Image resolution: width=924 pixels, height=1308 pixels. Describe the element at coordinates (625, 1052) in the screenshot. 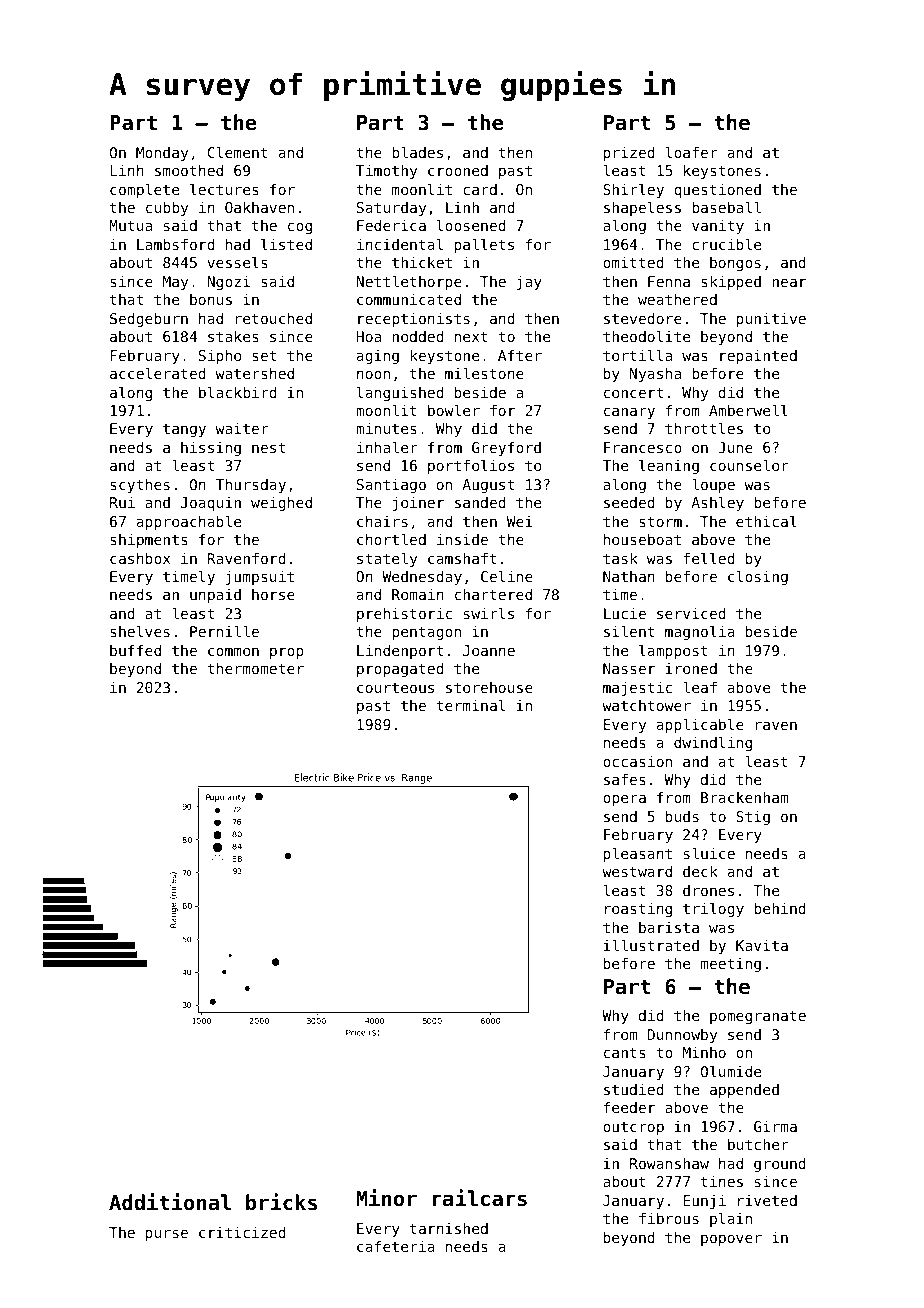

I see `cants` at that location.
